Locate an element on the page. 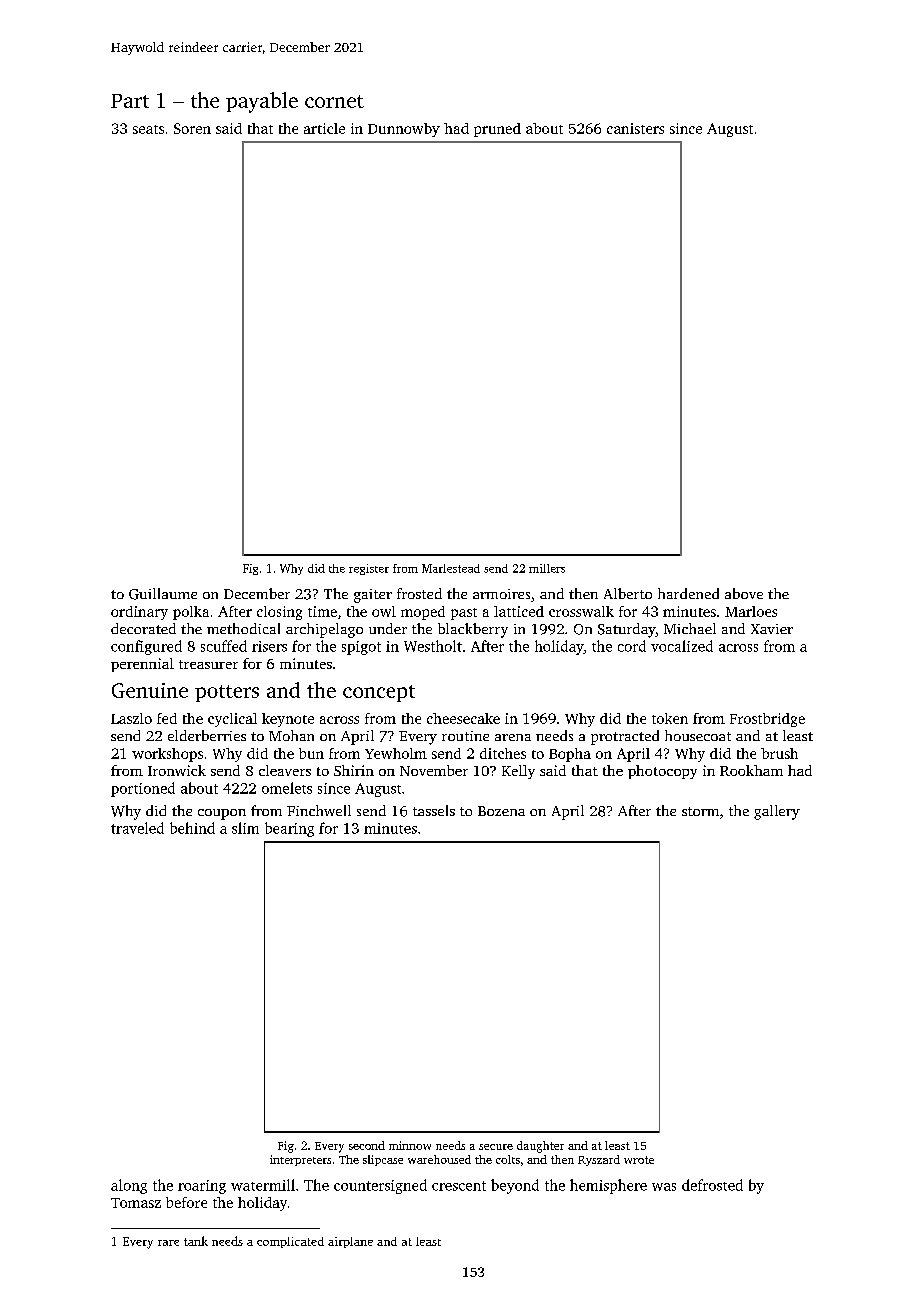 The height and width of the page is (1308, 924). watermill is located at coordinates (263, 1185).
